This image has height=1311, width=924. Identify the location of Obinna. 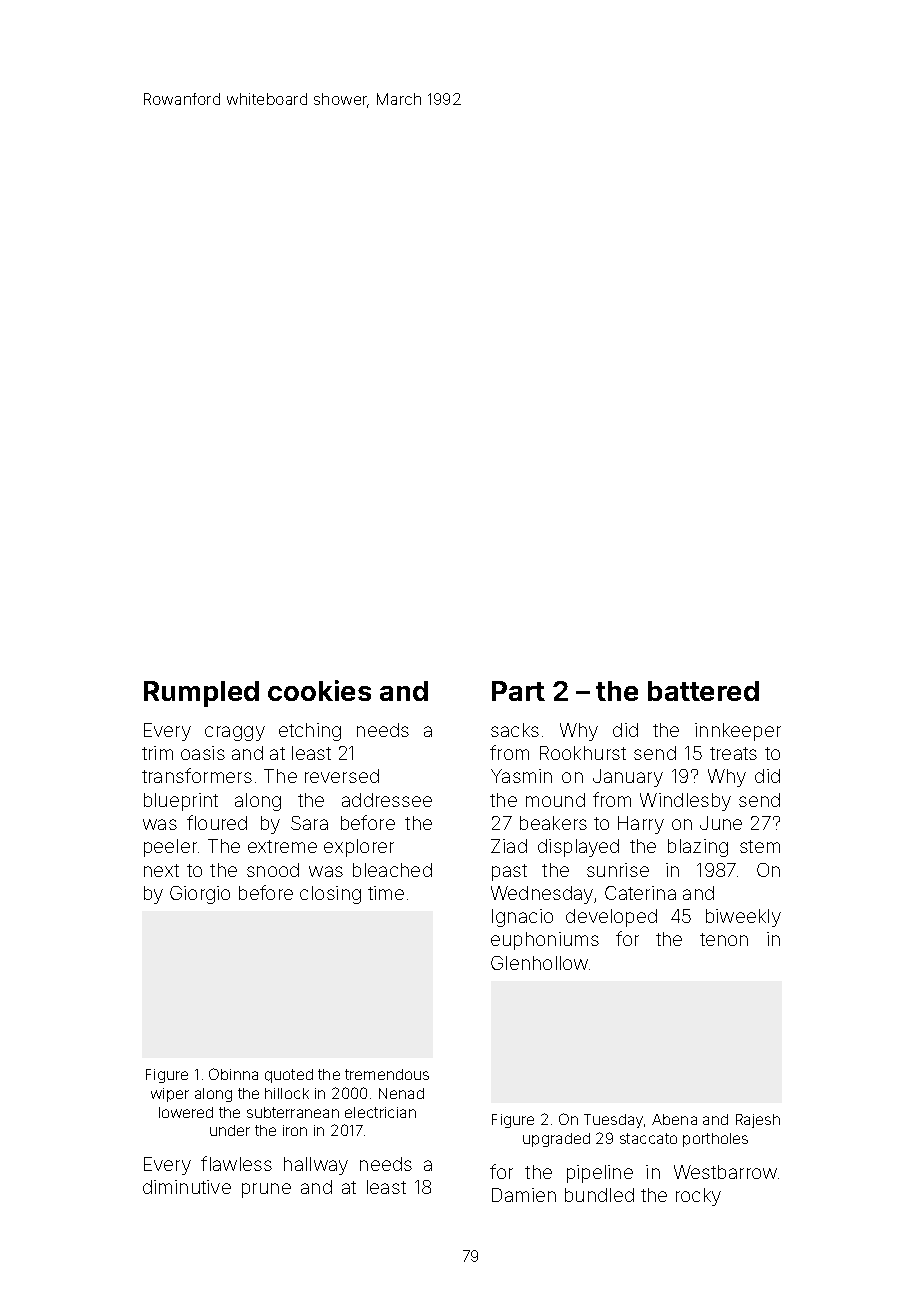
(233, 1074).
